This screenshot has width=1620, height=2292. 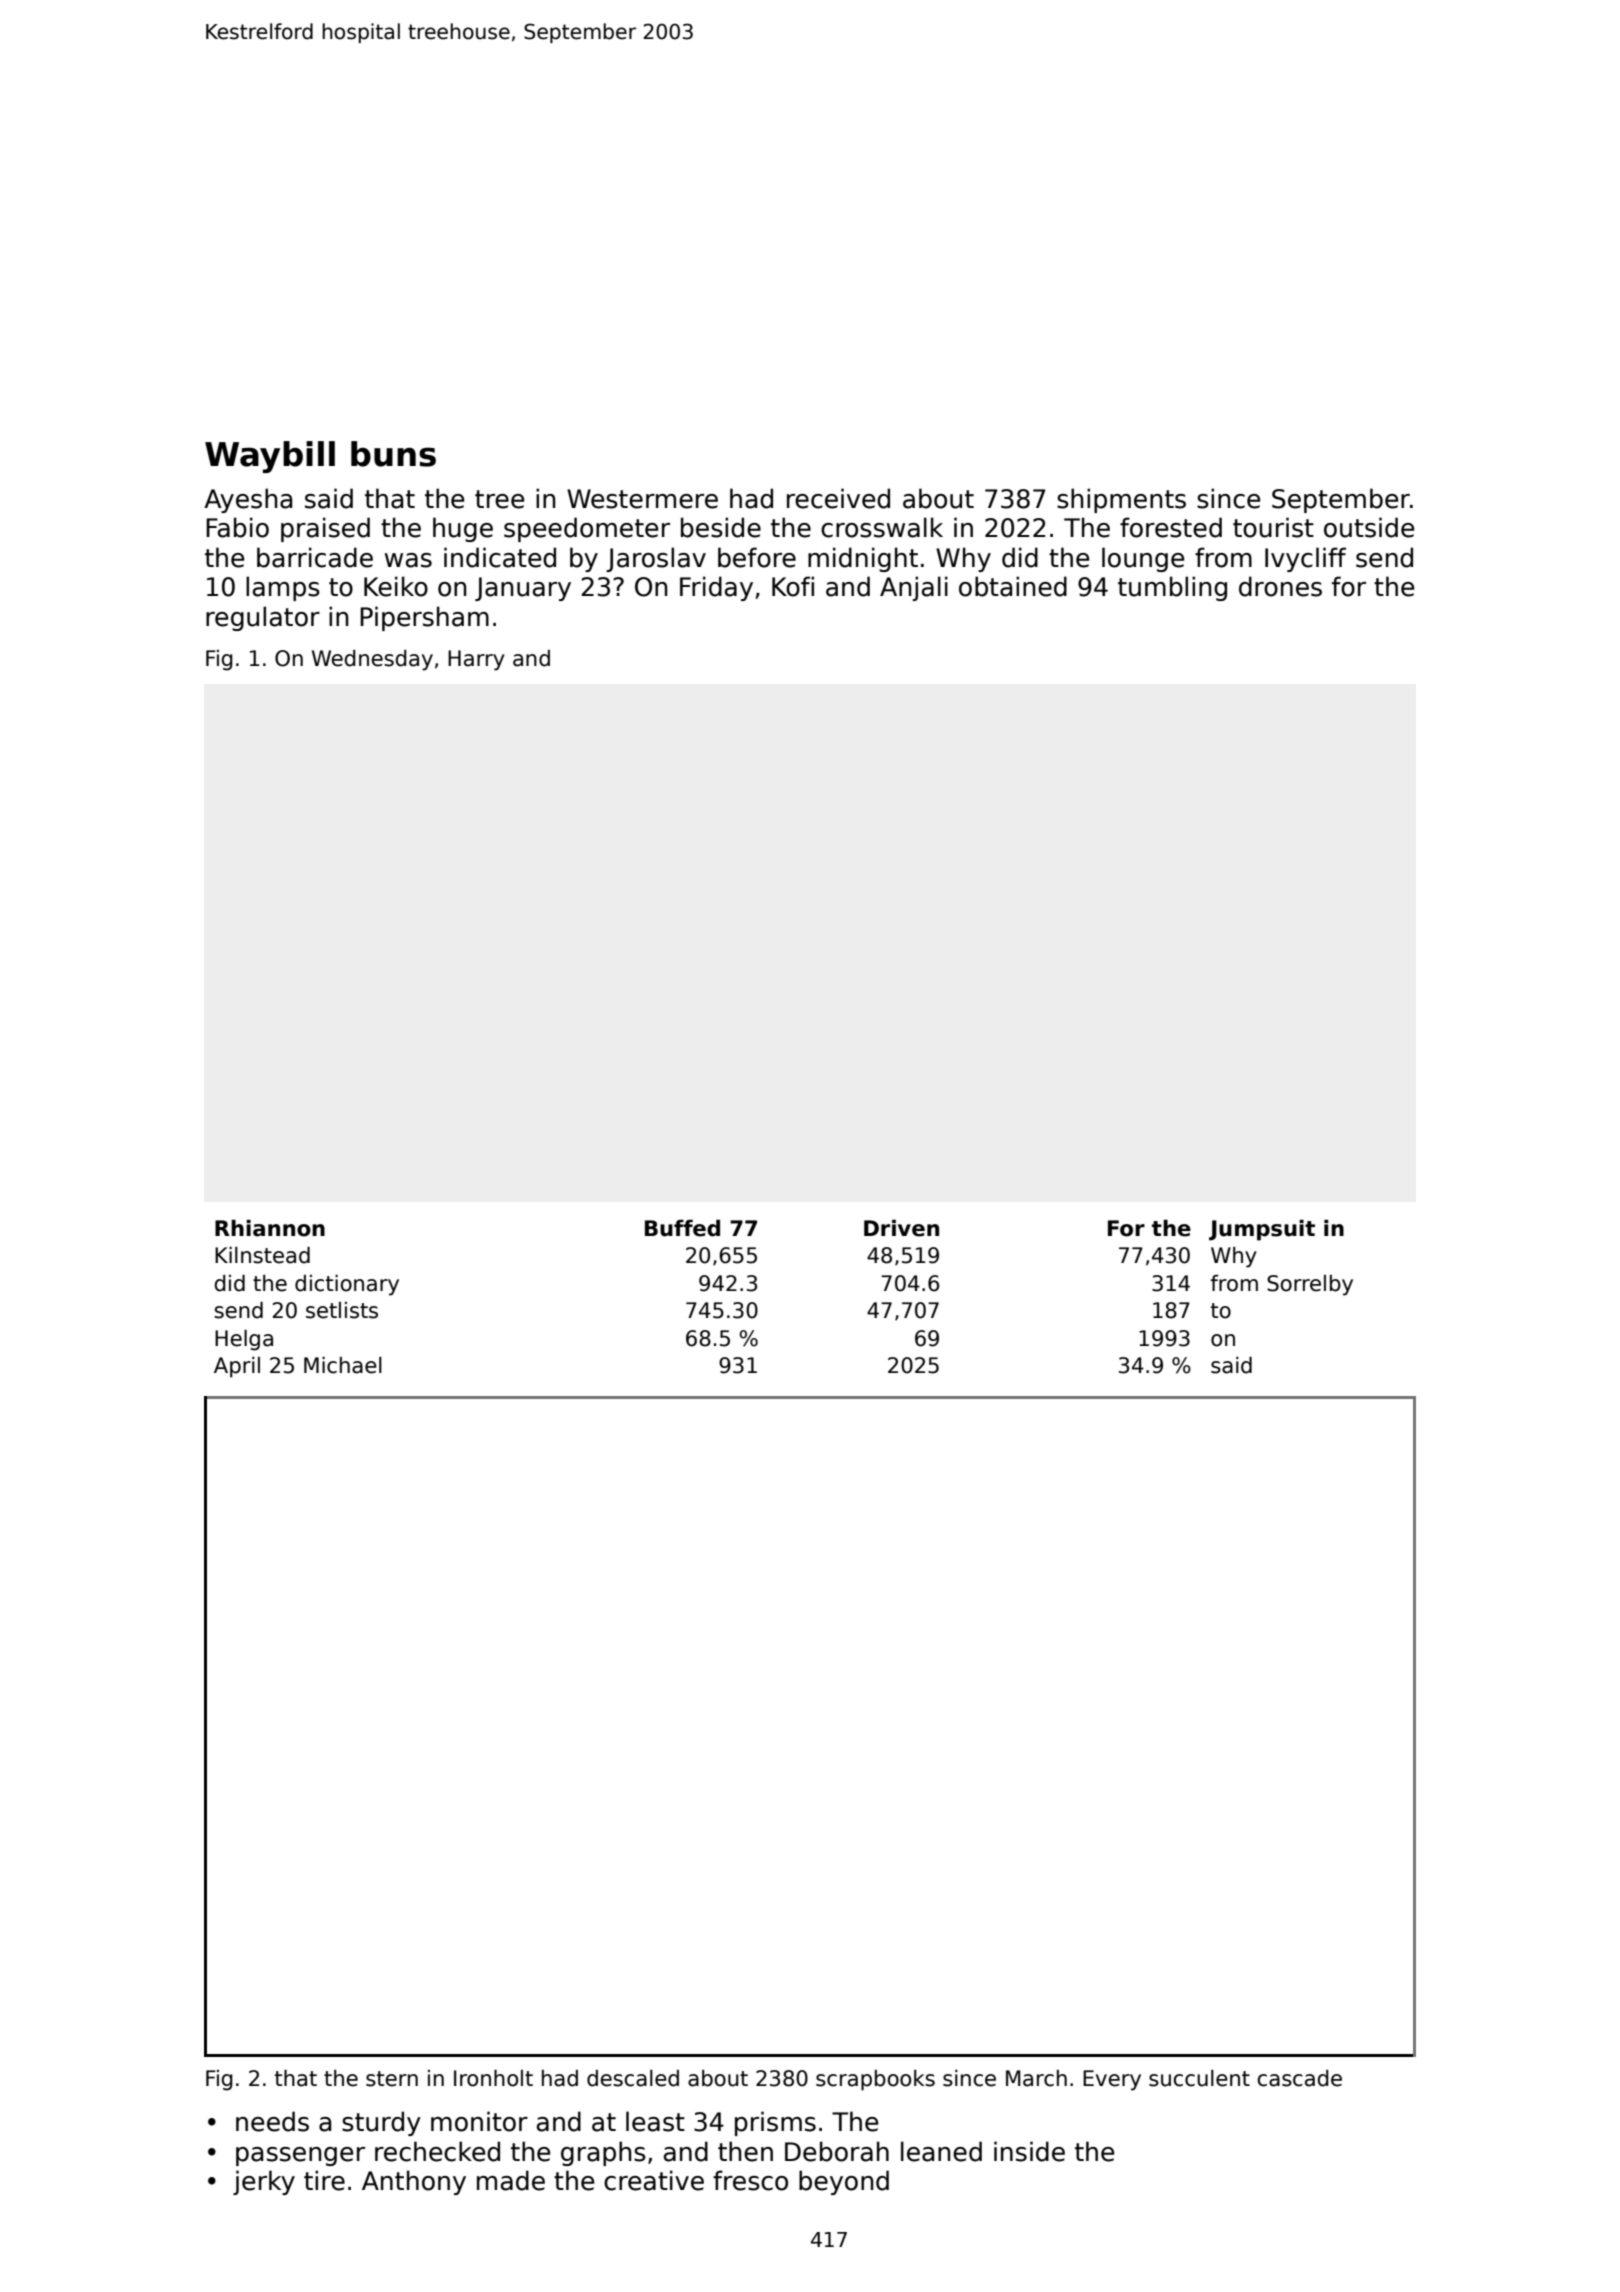 I want to click on Wednesday, so click(x=372, y=660).
